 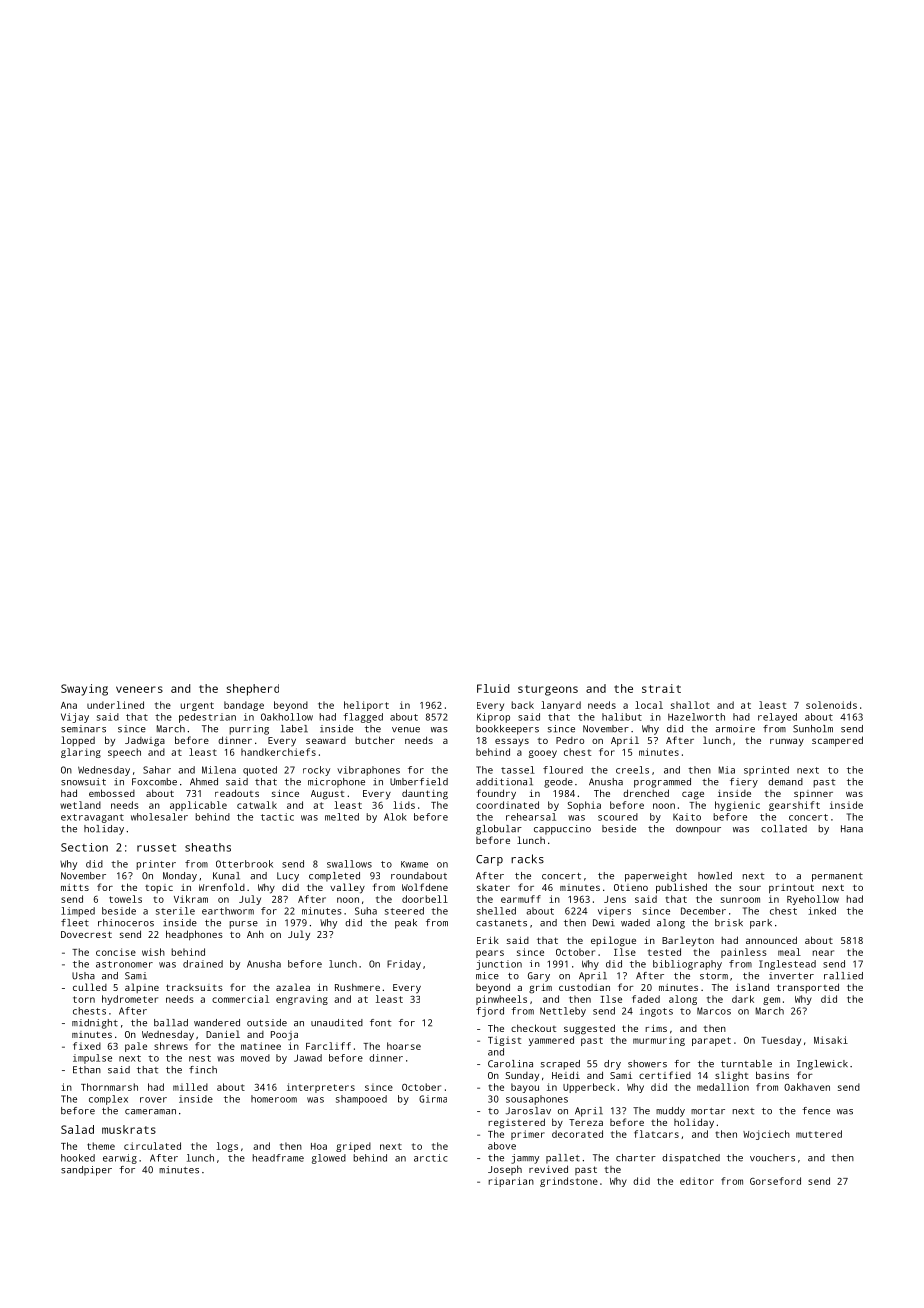 I want to click on riparian, so click(x=511, y=1182).
